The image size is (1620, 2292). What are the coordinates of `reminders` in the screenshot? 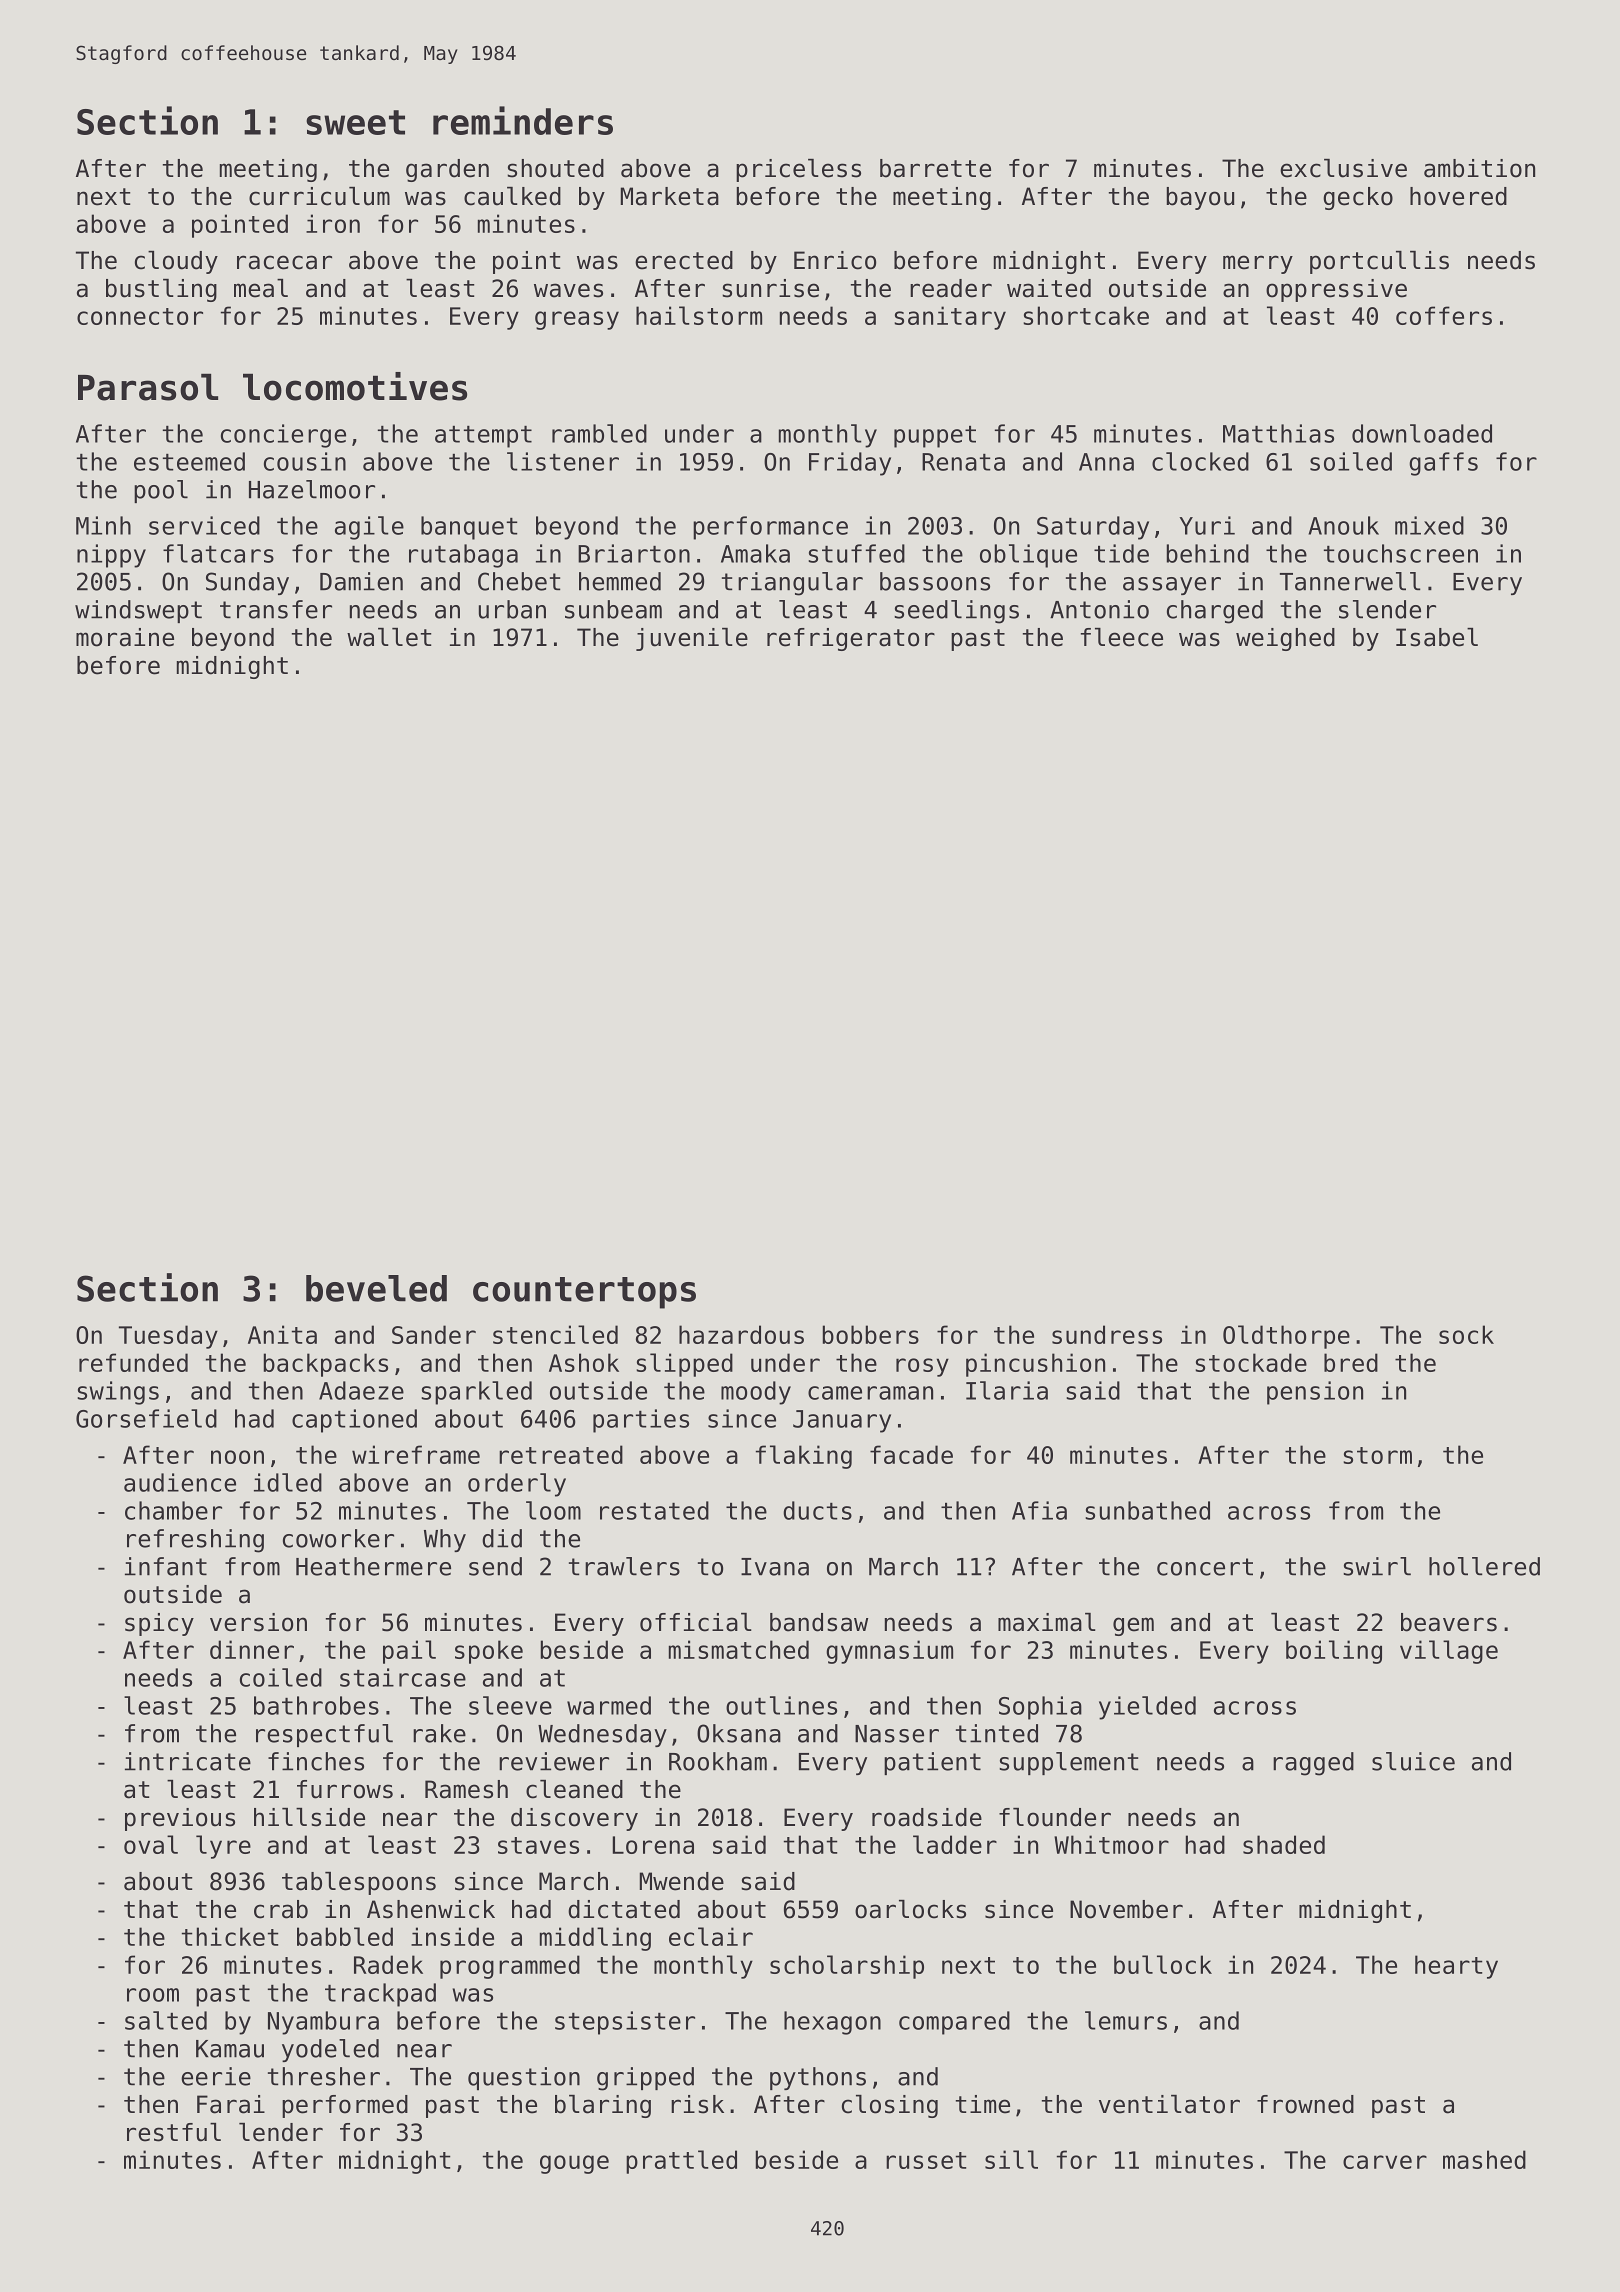 It's located at (523, 120).
